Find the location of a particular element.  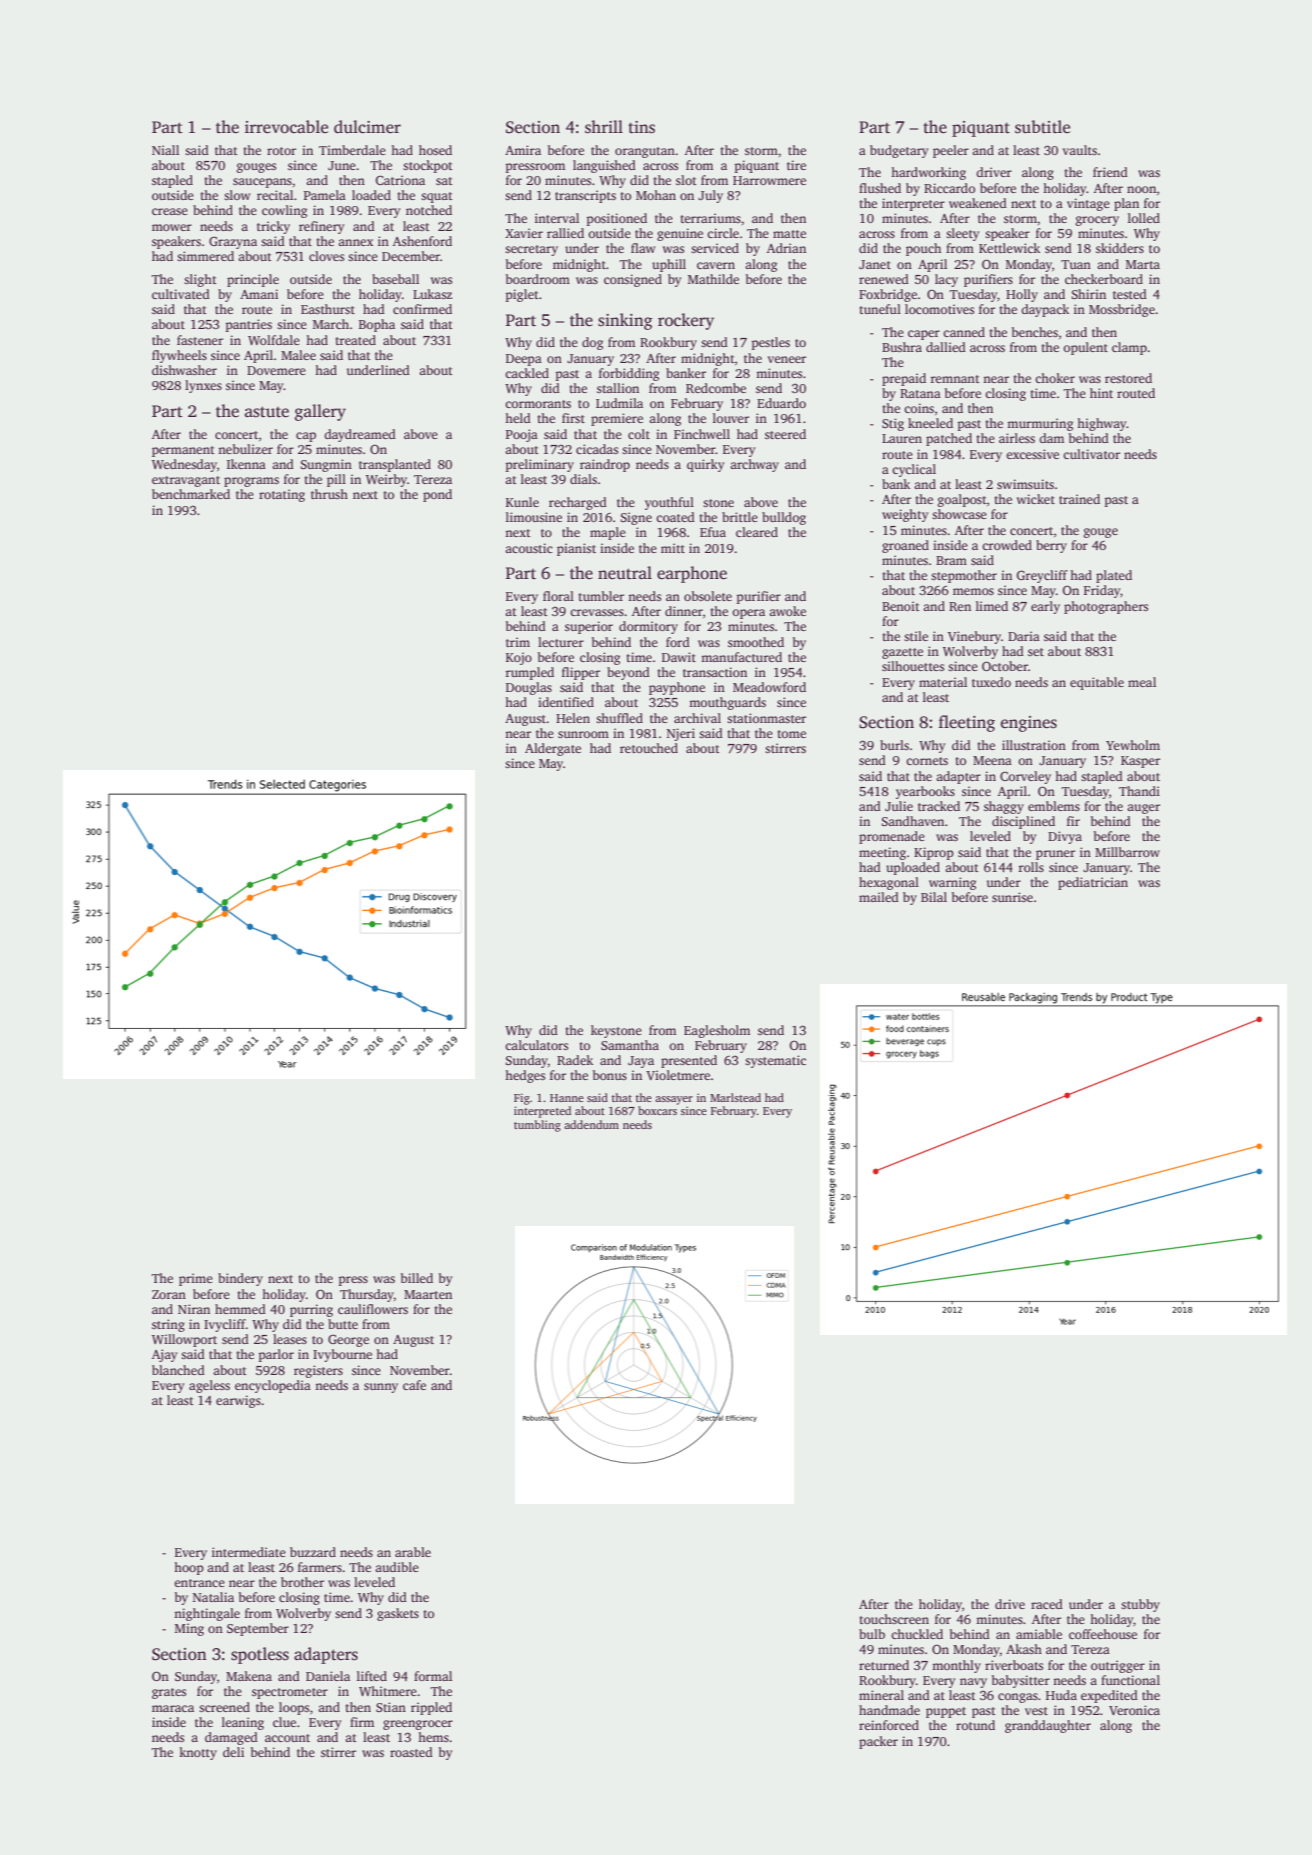

prime is located at coordinates (196, 1279).
